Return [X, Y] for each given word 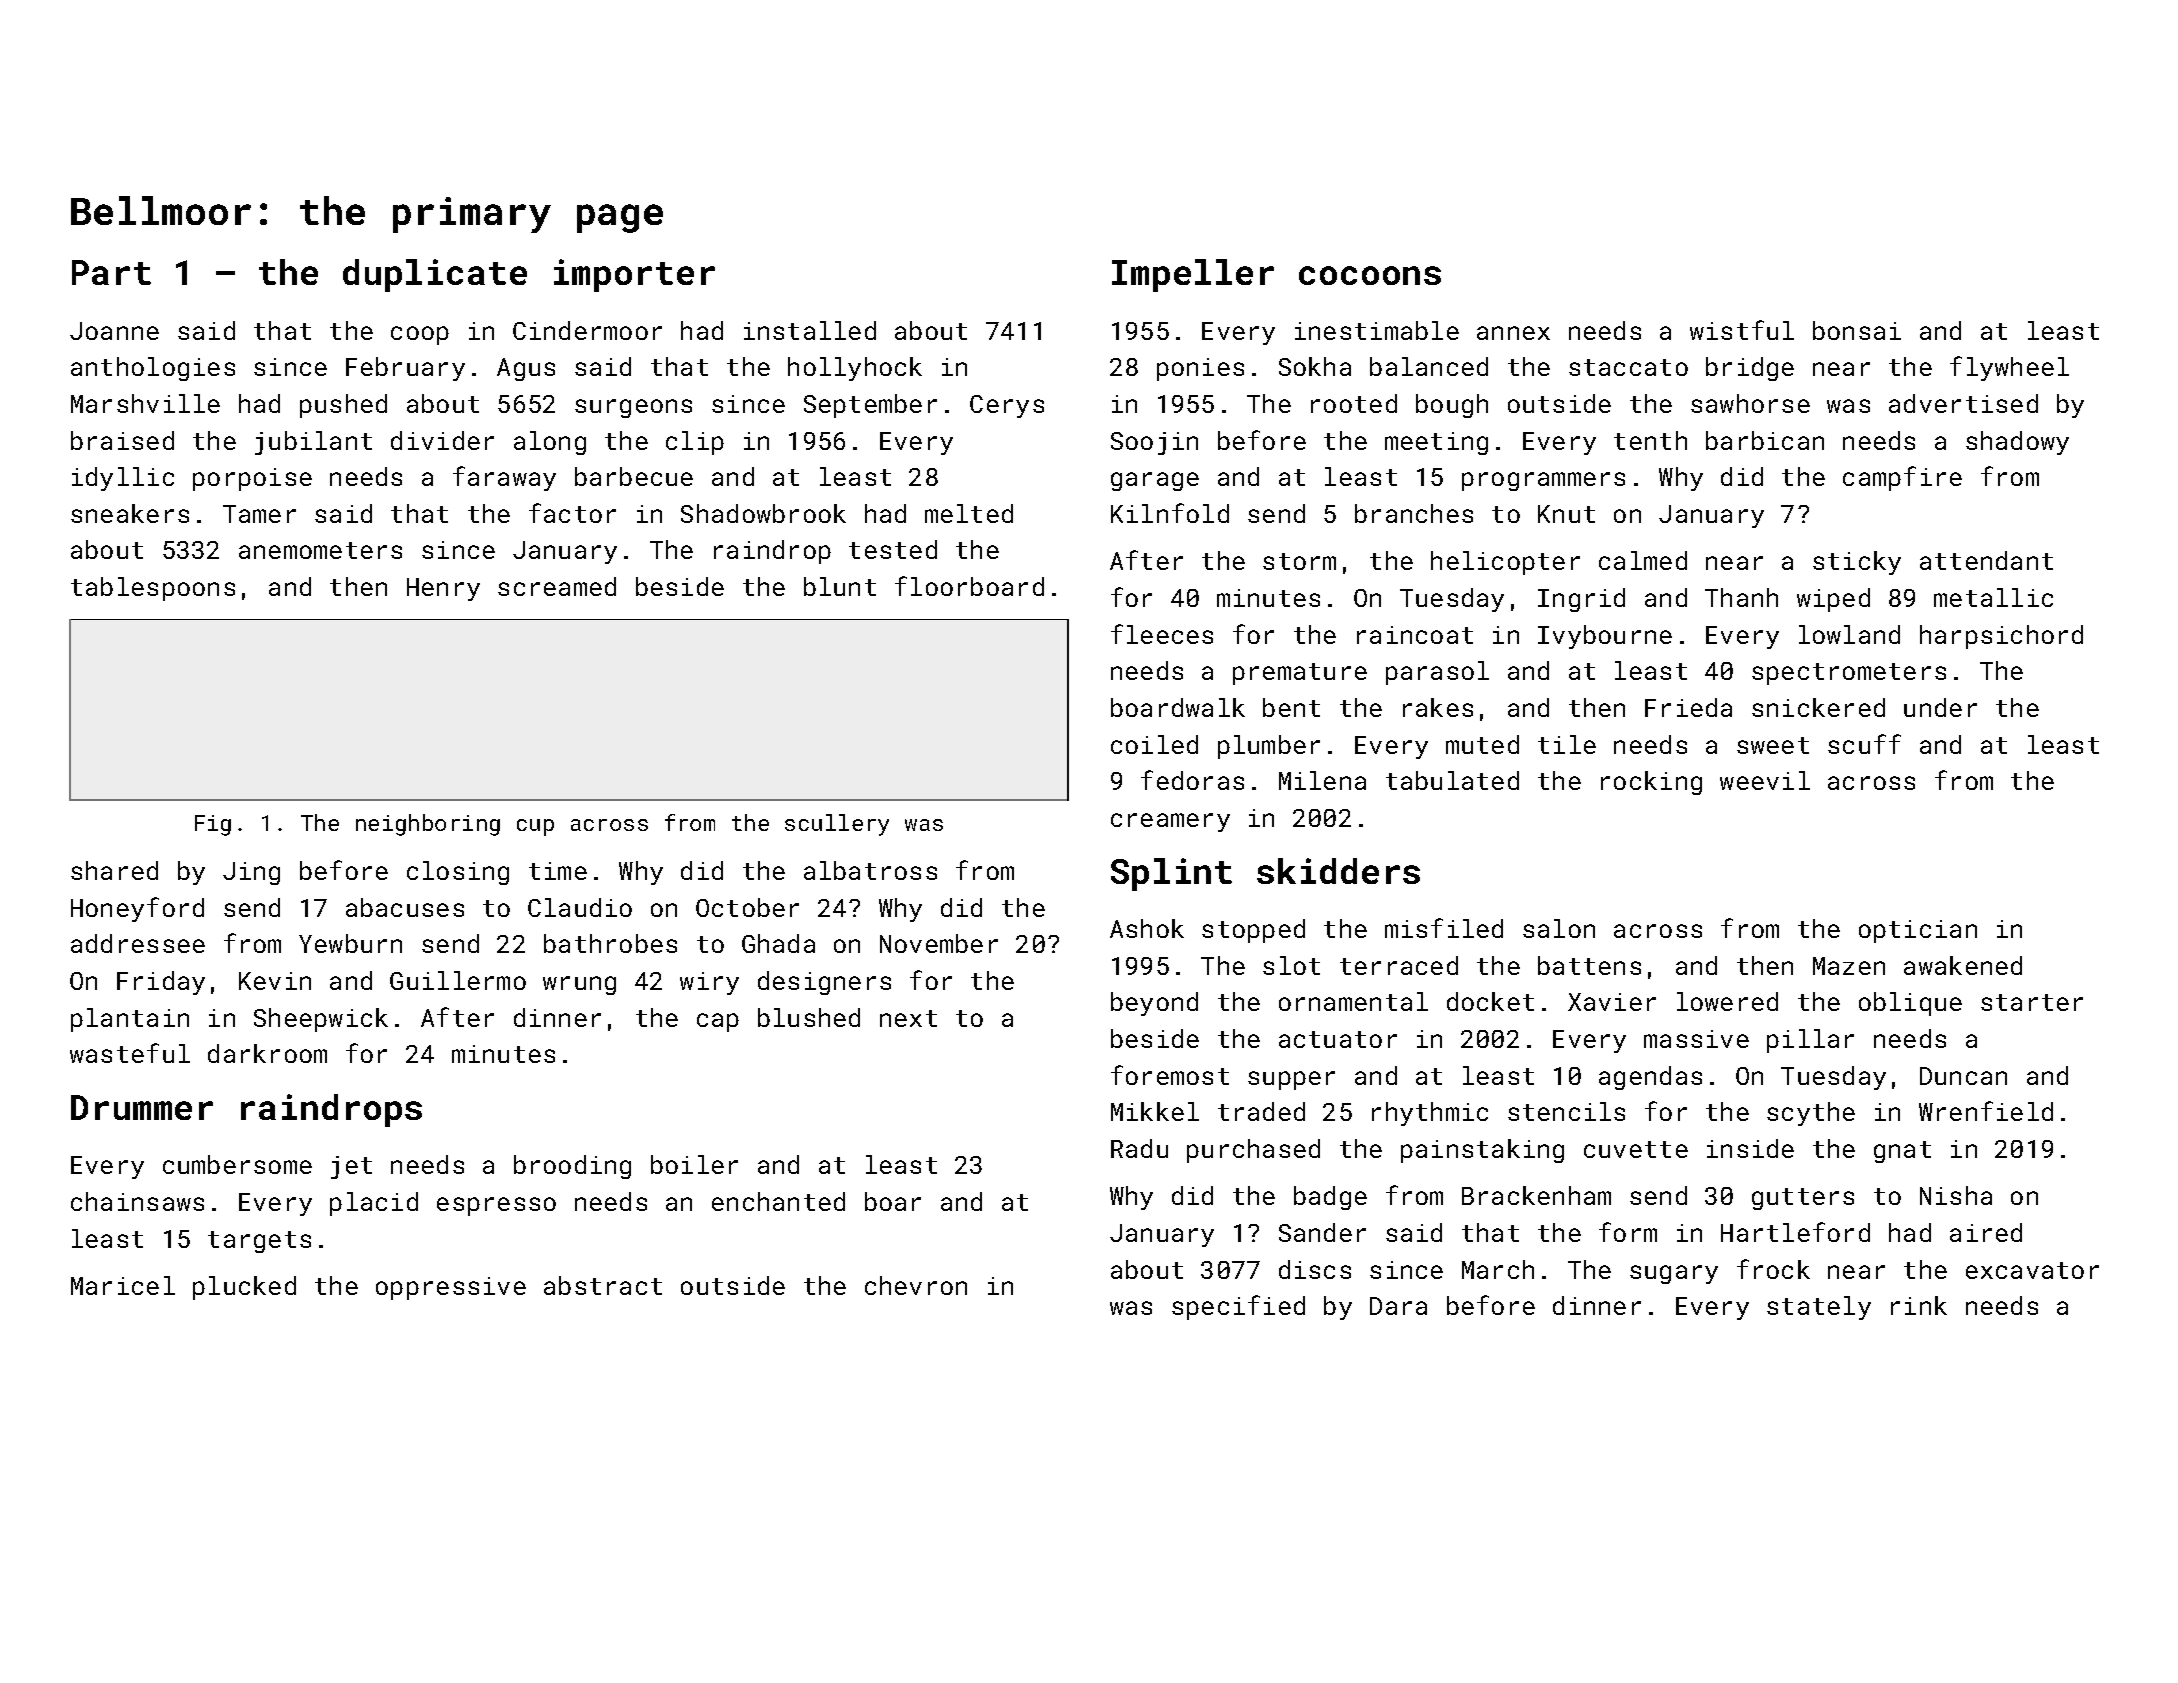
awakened [1963, 965]
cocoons [1370, 275]
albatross [870, 870]
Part [111, 272]
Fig [213, 825]
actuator [1338, 1039]
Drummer [142, 1107]
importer [634, 275]
